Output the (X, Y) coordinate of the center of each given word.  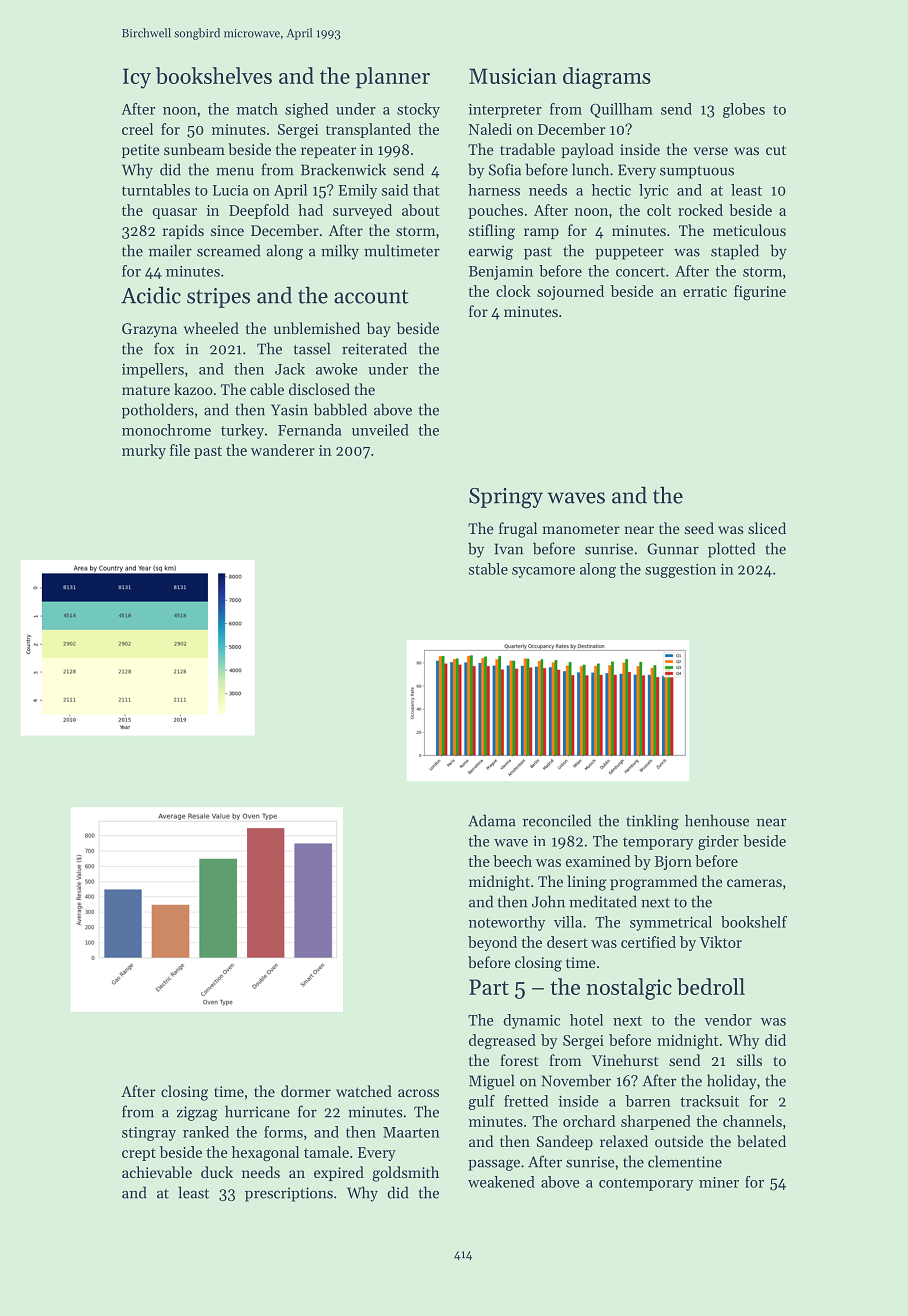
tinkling (652, 822)
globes (744, 110)
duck (217, 1172)
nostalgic (629, 989)
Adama (492, 820)
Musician (513, 76)
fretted (526, 1101)
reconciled (557, 820)
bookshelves (214, 75)
